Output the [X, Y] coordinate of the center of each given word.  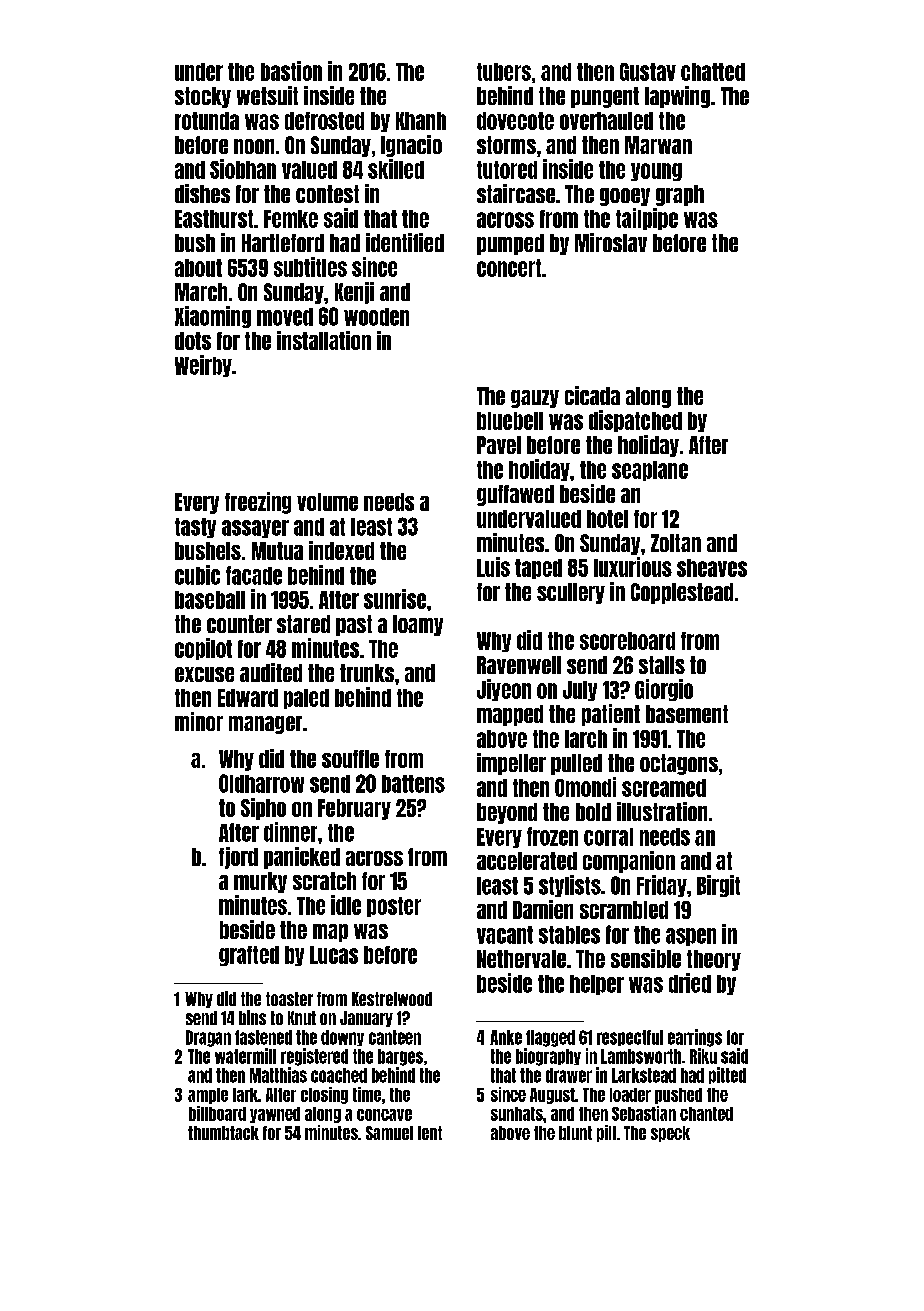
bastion [291, 71]
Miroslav [611, 242]
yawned [275, 1115]
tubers [504, 72]
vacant [505, 935]
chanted [706, 1114]
